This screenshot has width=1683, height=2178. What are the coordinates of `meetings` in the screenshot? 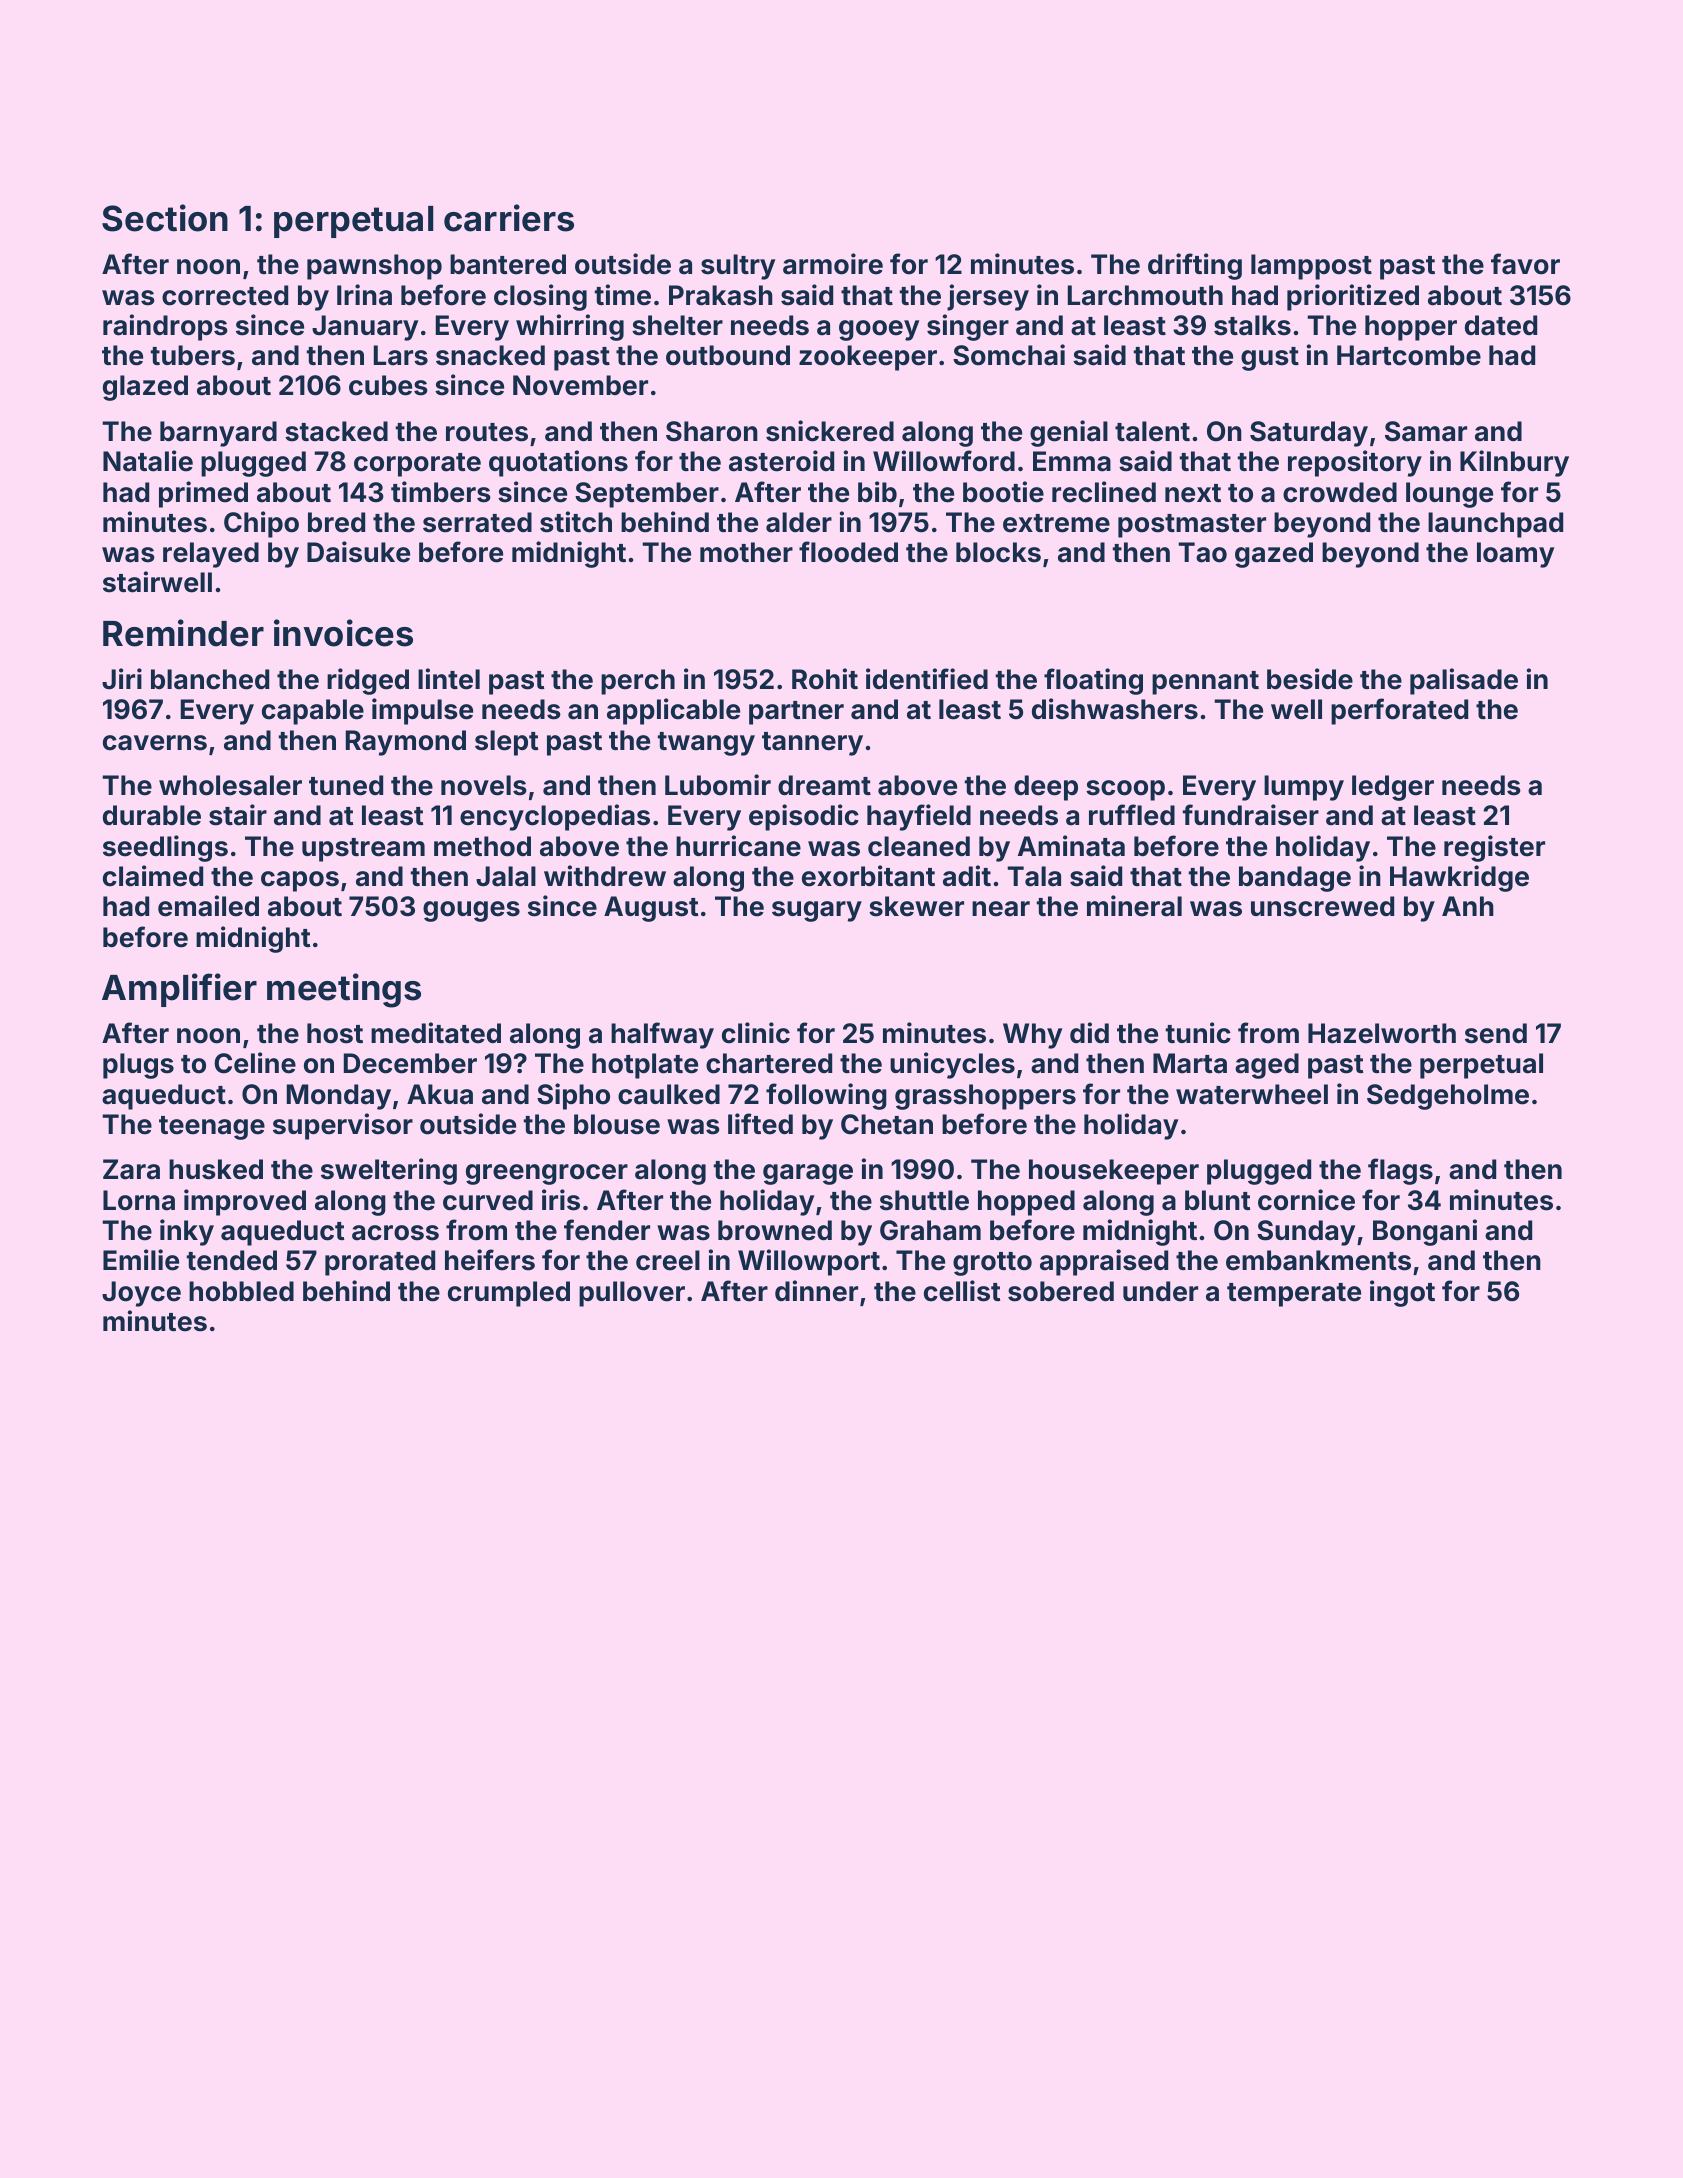 It's located at (344, 990).
